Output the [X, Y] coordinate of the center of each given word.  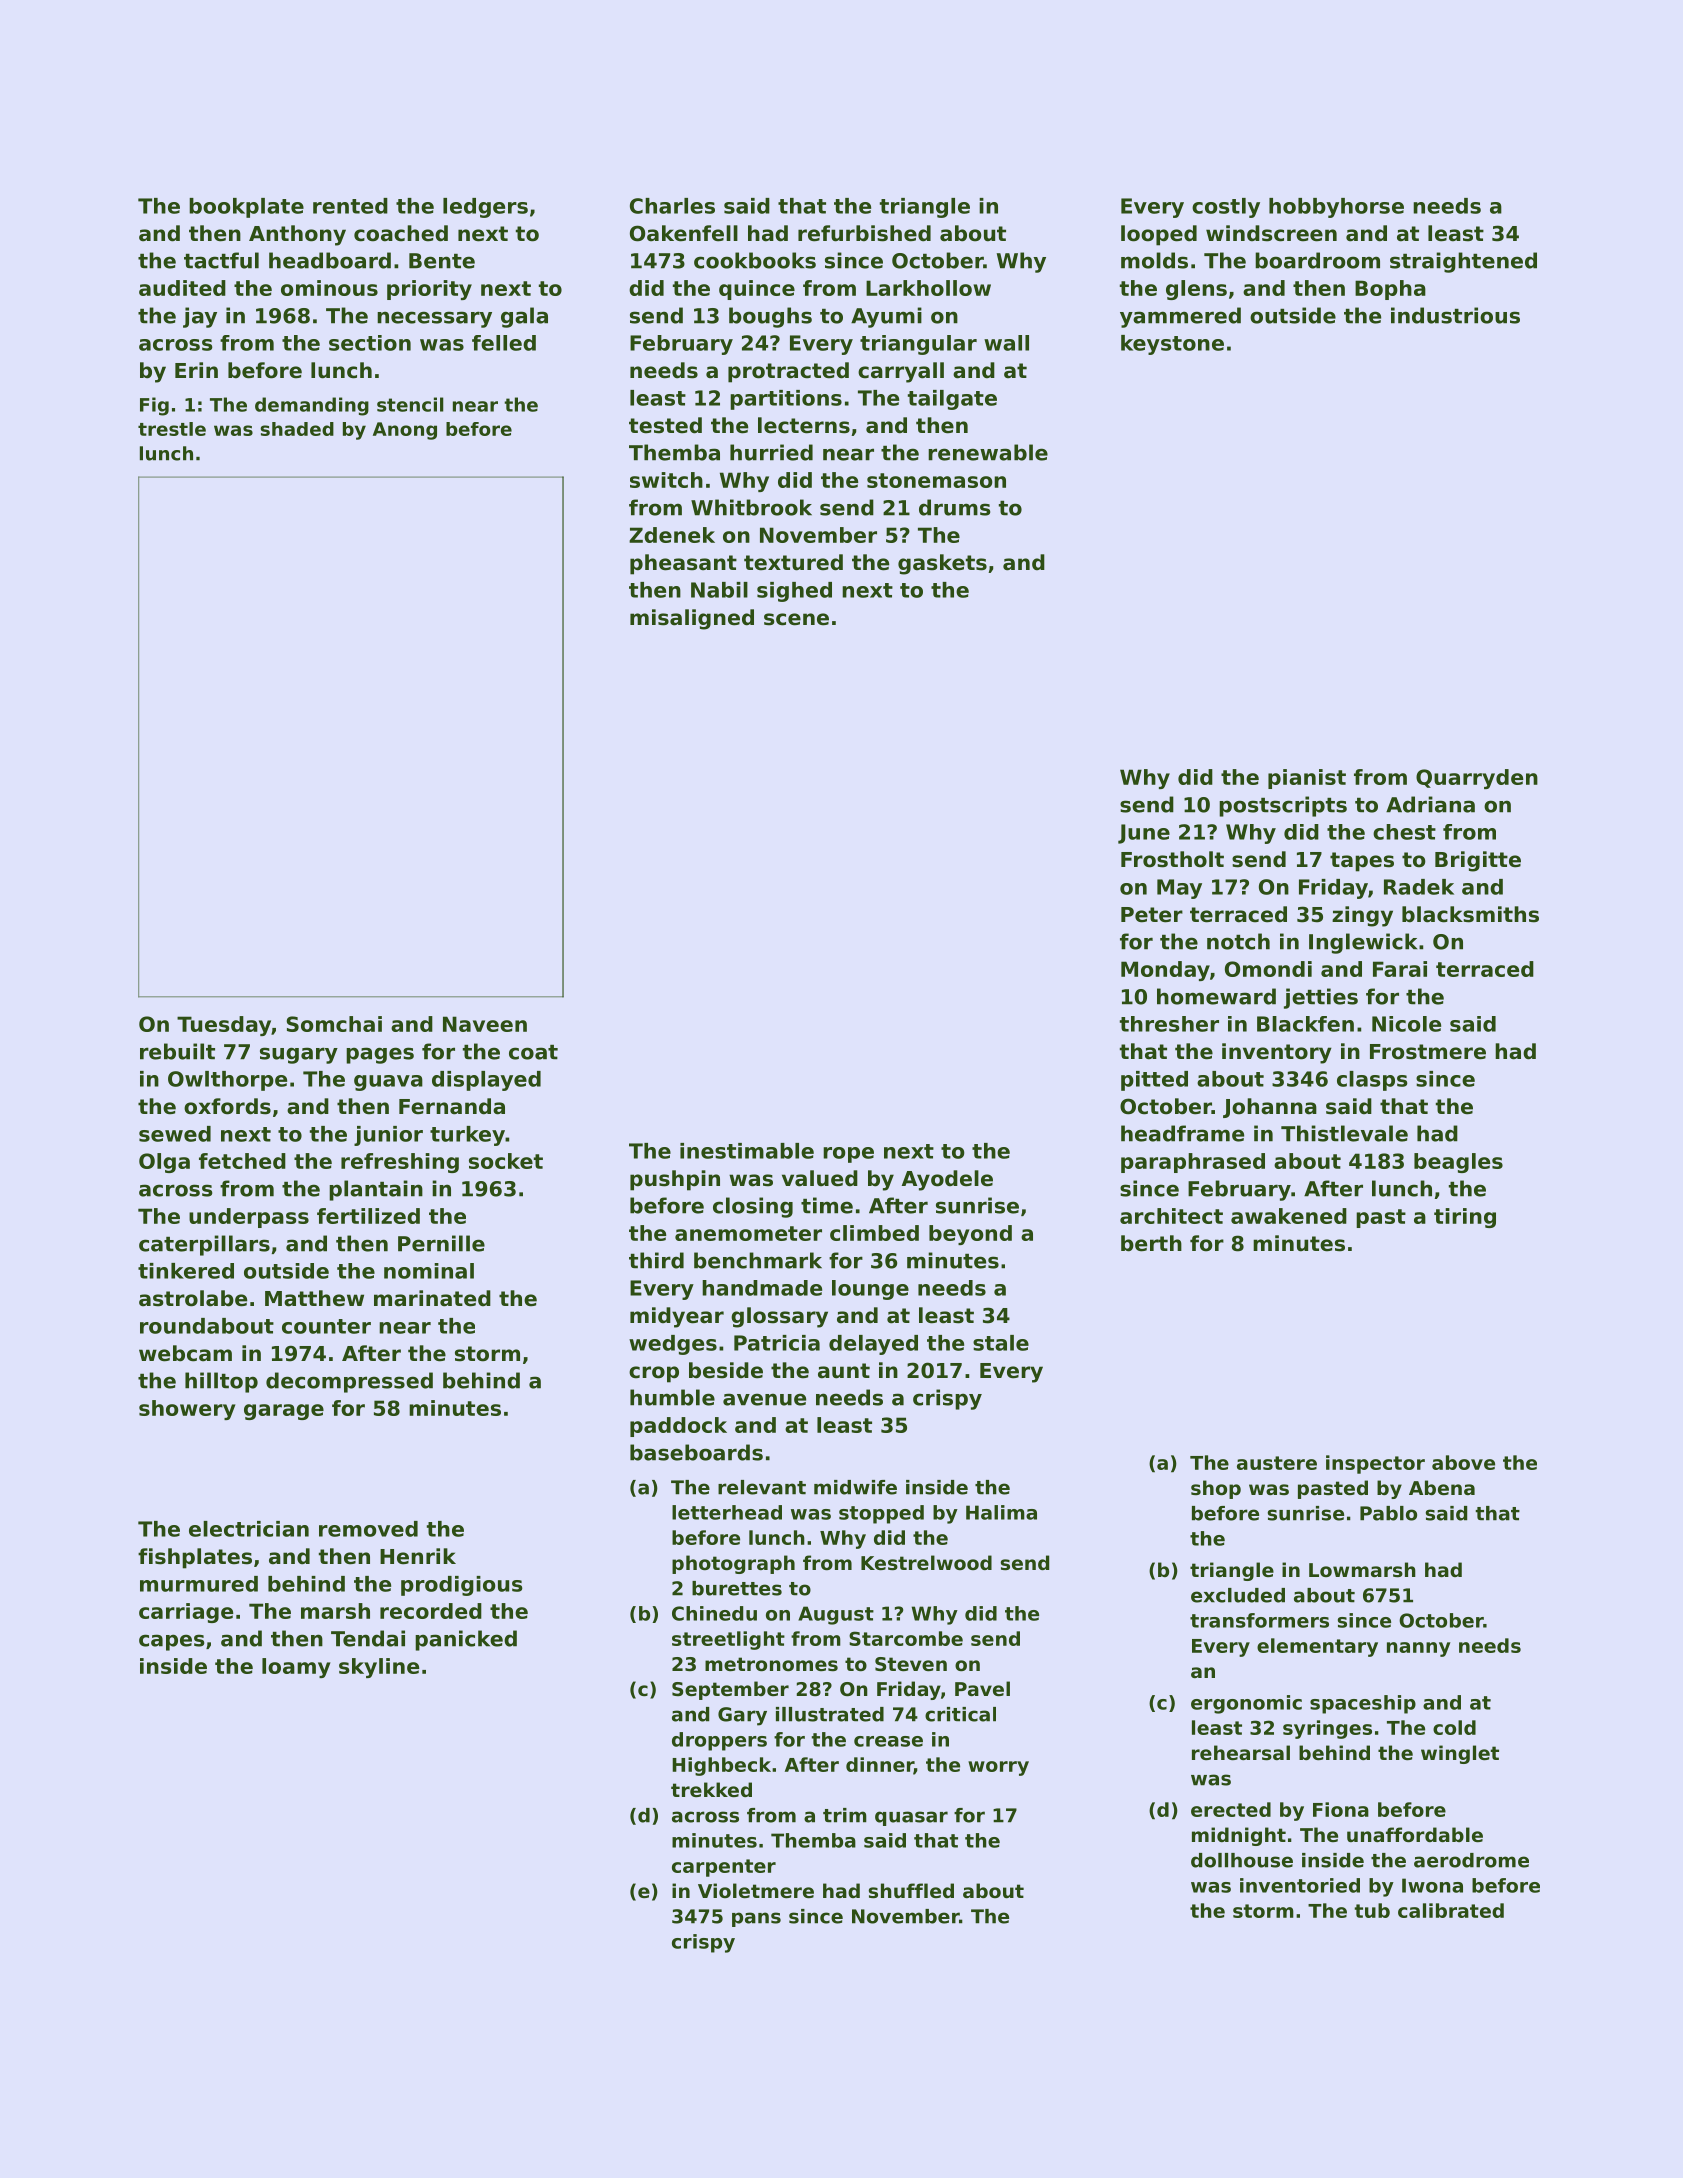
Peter [1152, 915]
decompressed [349, 1382]
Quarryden [1477, 779]
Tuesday [224, 1026]
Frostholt [1172, 859]
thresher [1169, 1024]
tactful [221, 260]
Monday [1165, 971]
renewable [988, 452]
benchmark [758, 1260]
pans [756, 1919]
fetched [242, 1161]
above [1463, 1462]
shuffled [911, 1891]
